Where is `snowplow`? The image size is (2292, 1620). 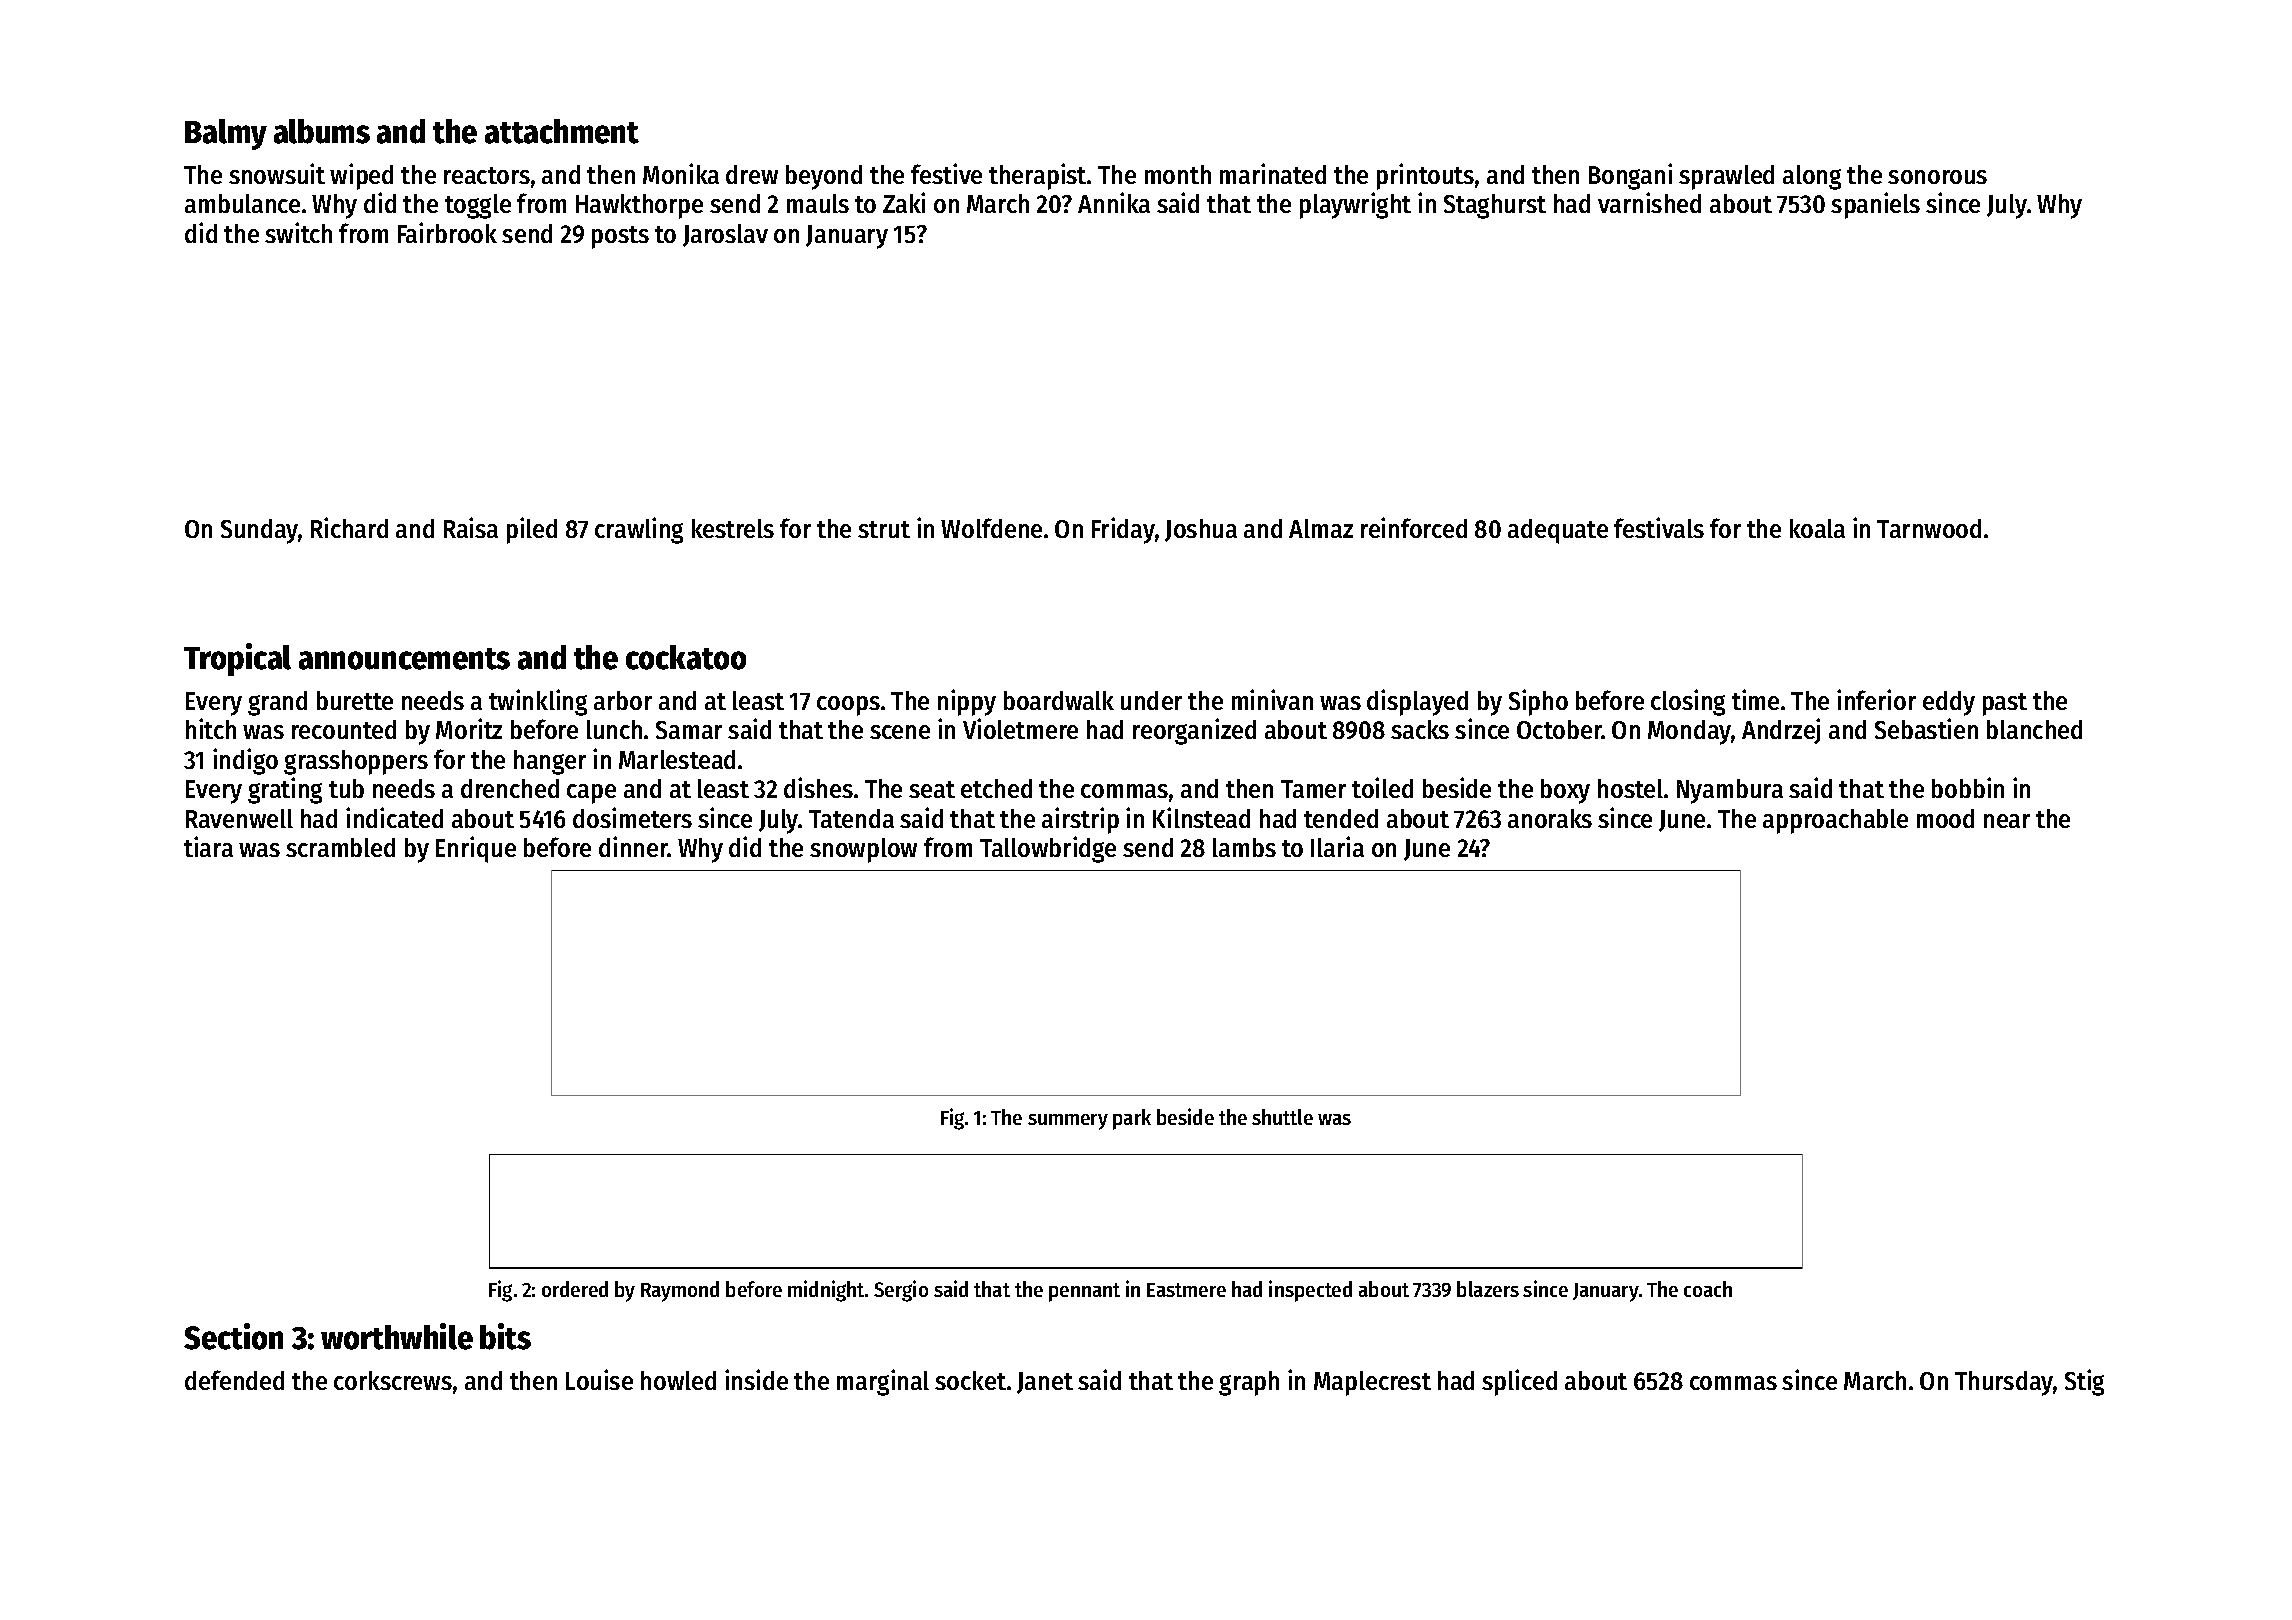 snowplow is located at coordinates (863, 850).
